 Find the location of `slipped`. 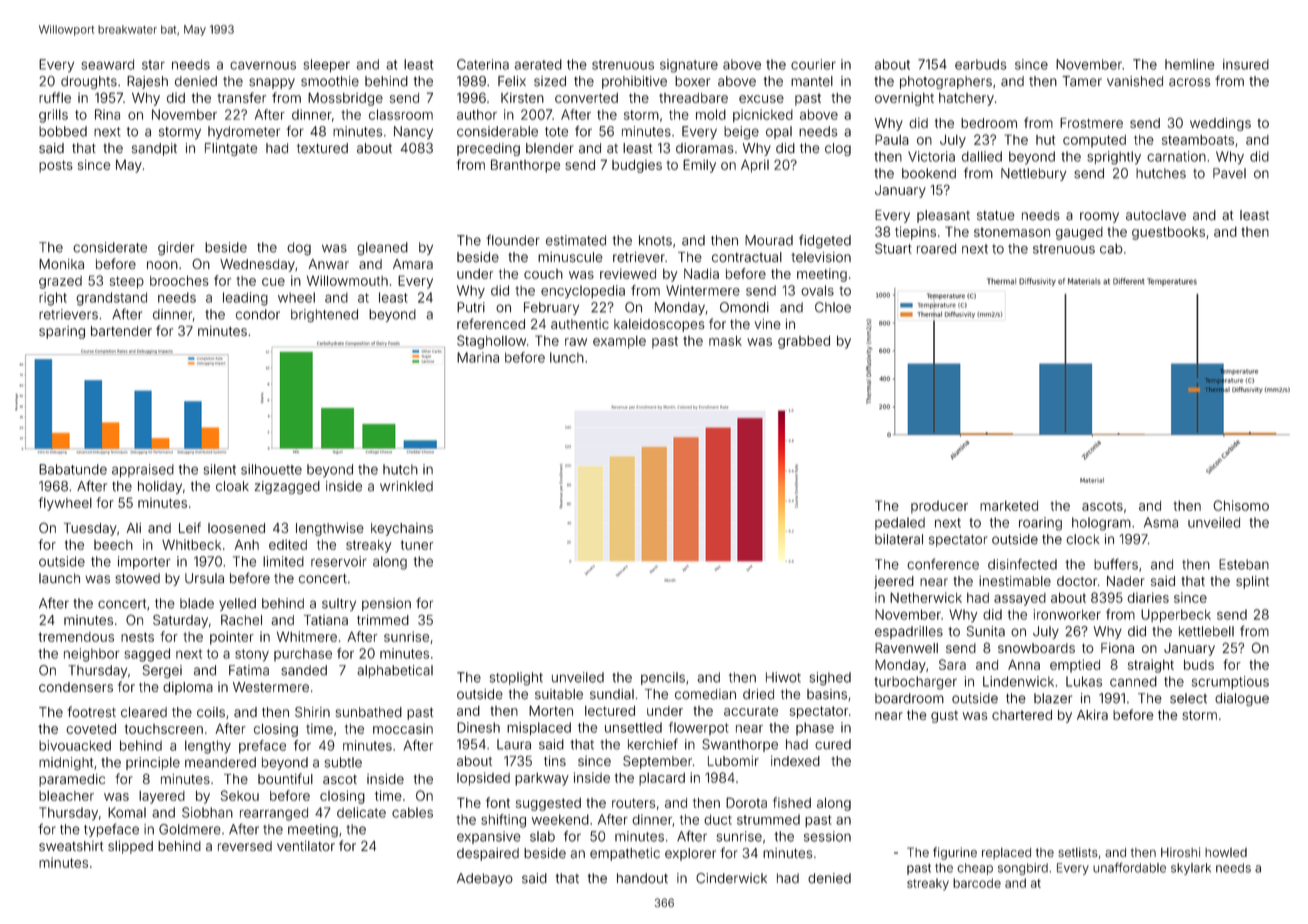

slipped is located at coordinates (130, 847).
